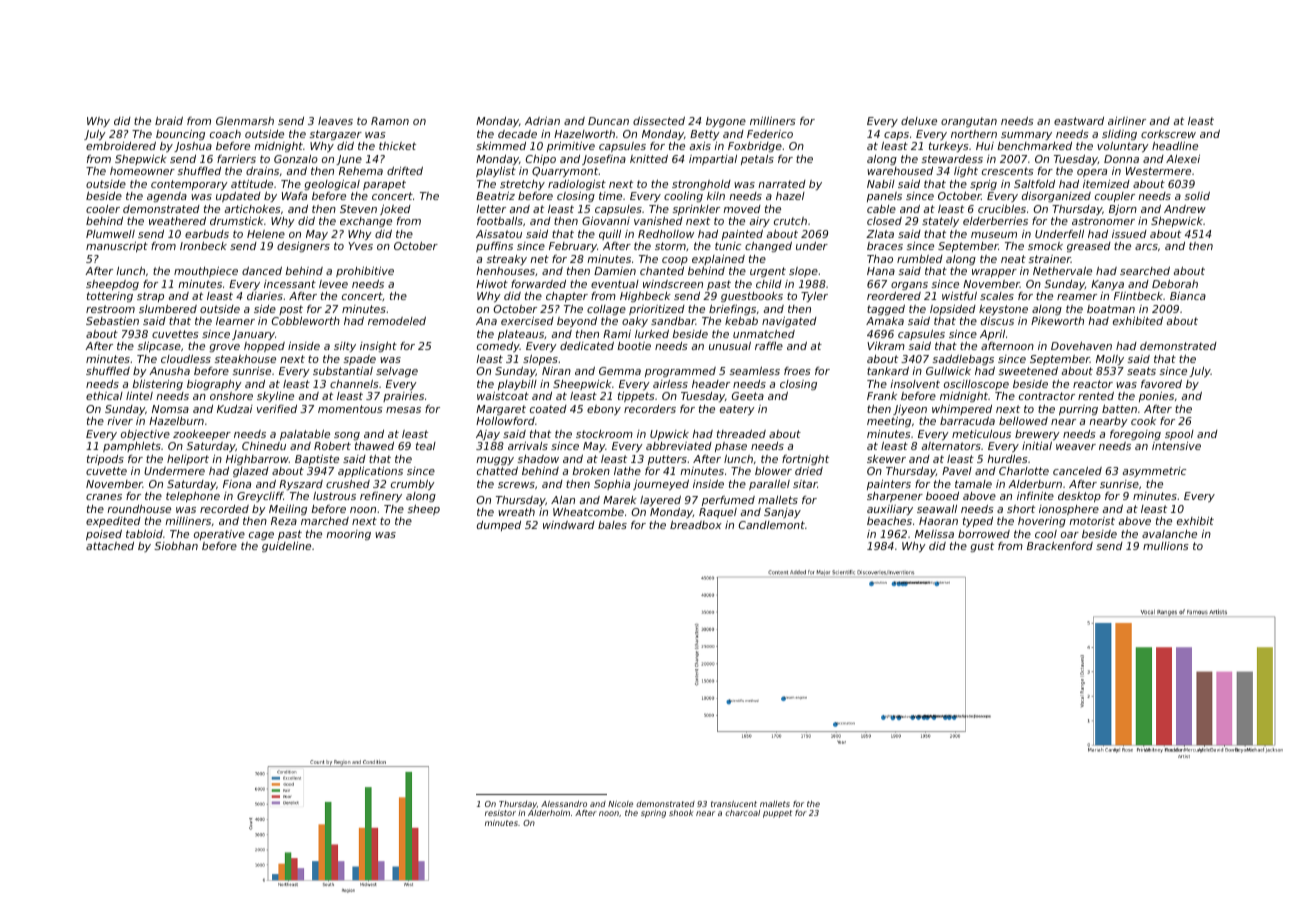 This image has height=924, width=1308. Describe the element at coordinates (549, 813) in the image. I see `Alderholm` at that location.
